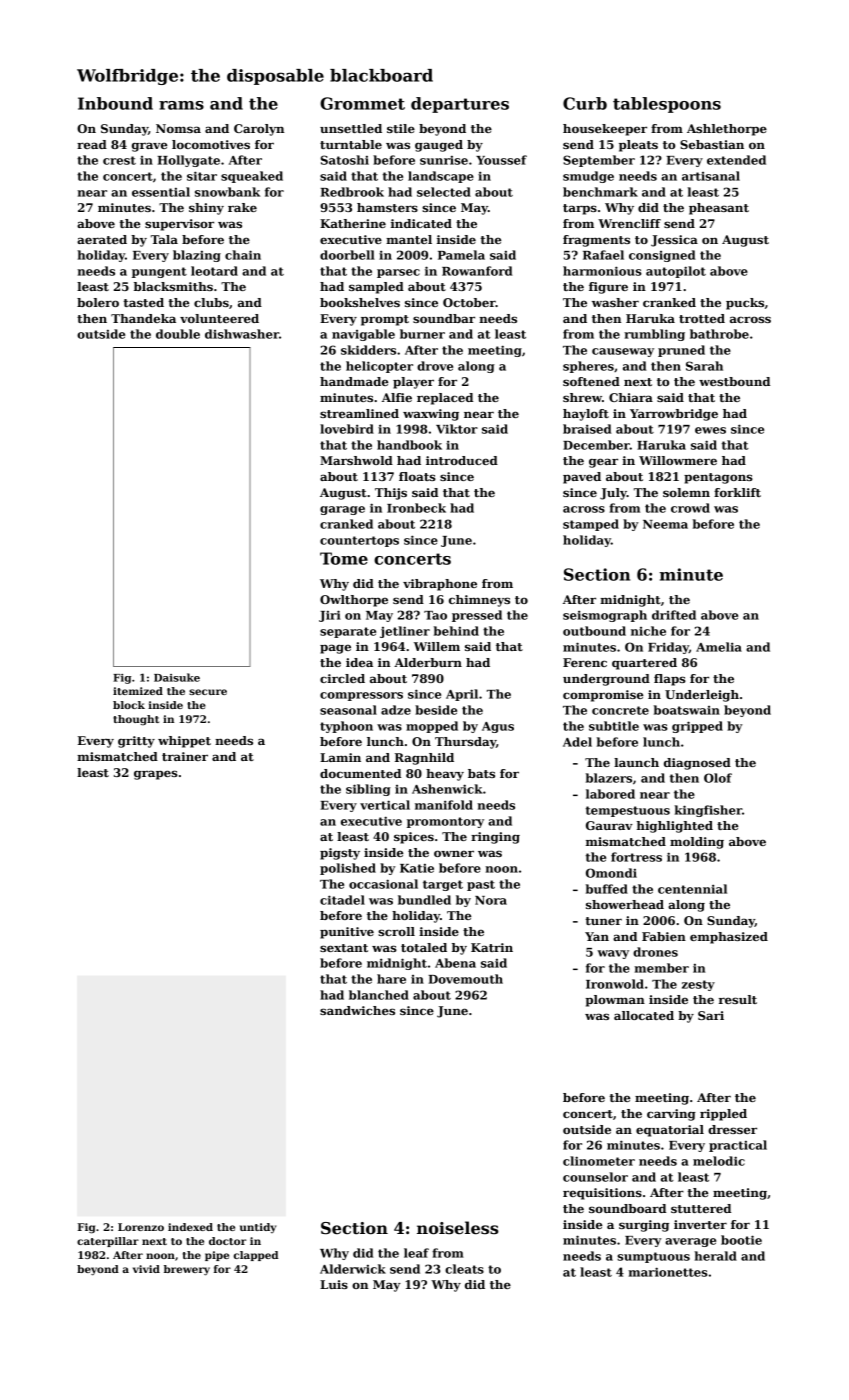 The image size is (849, 1400). I want to click on cleats, so click(464, 1269).
